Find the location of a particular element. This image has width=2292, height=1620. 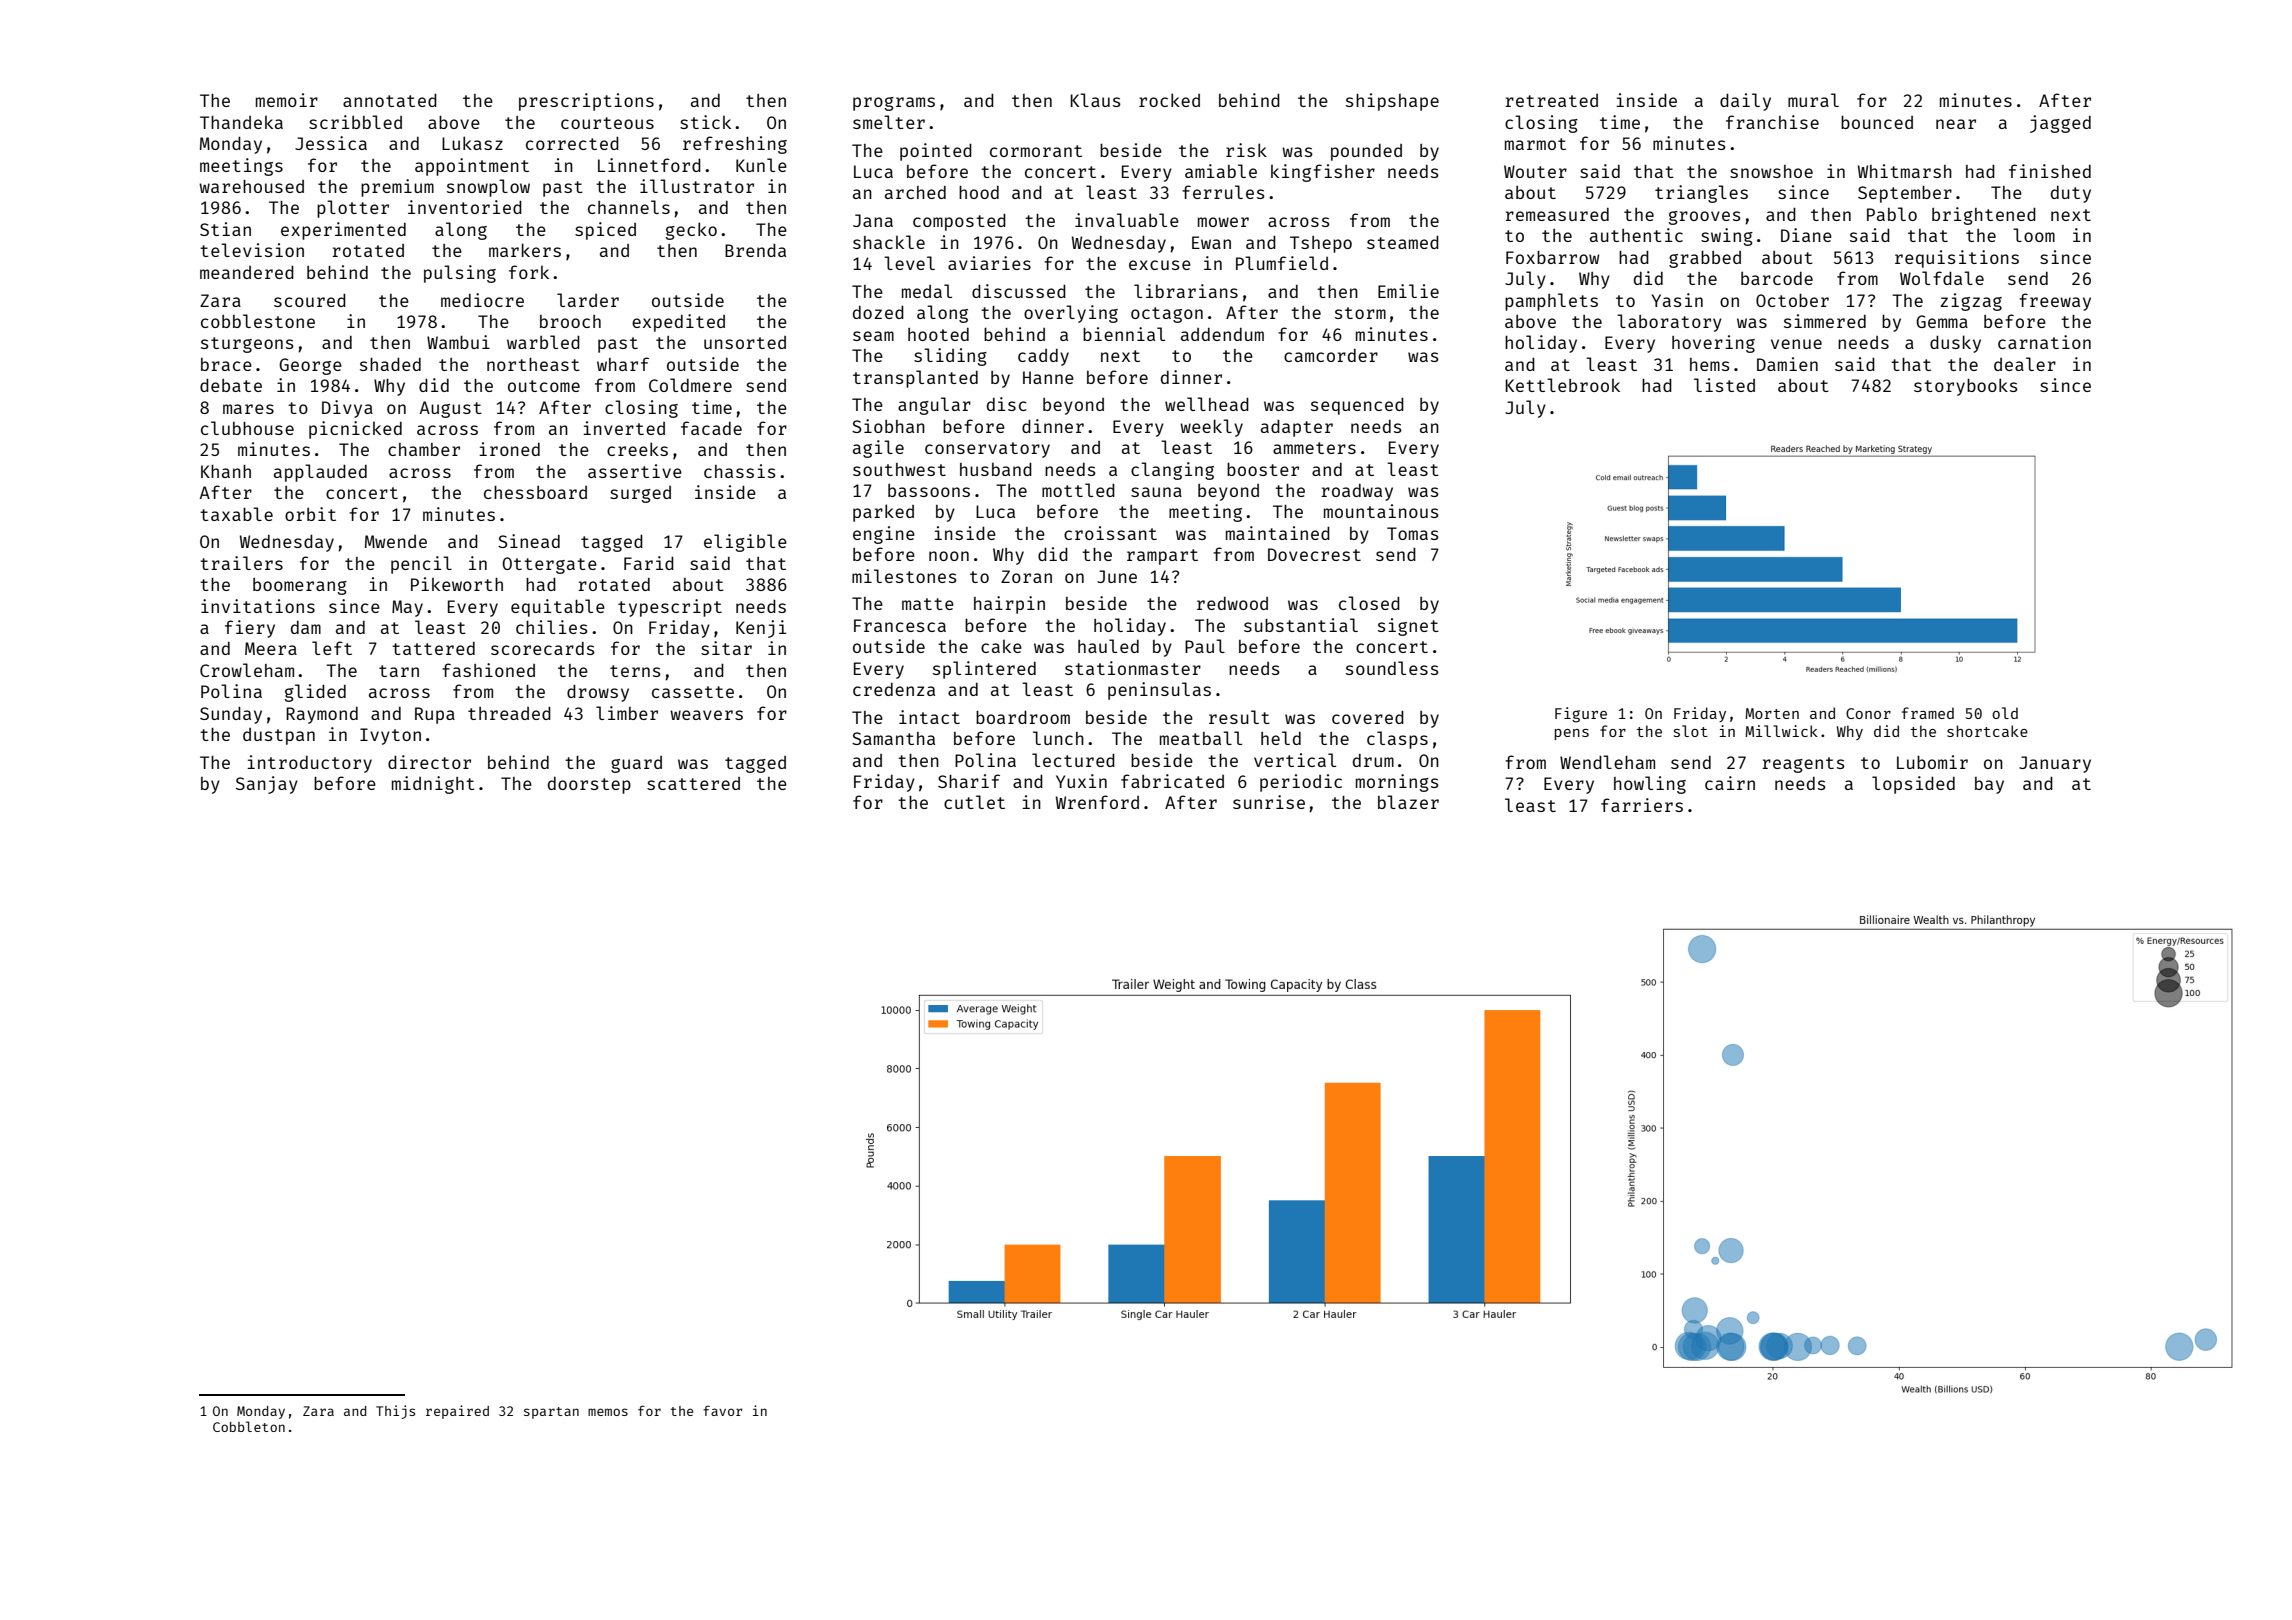

daily is located at coordinates (1745, 102).
